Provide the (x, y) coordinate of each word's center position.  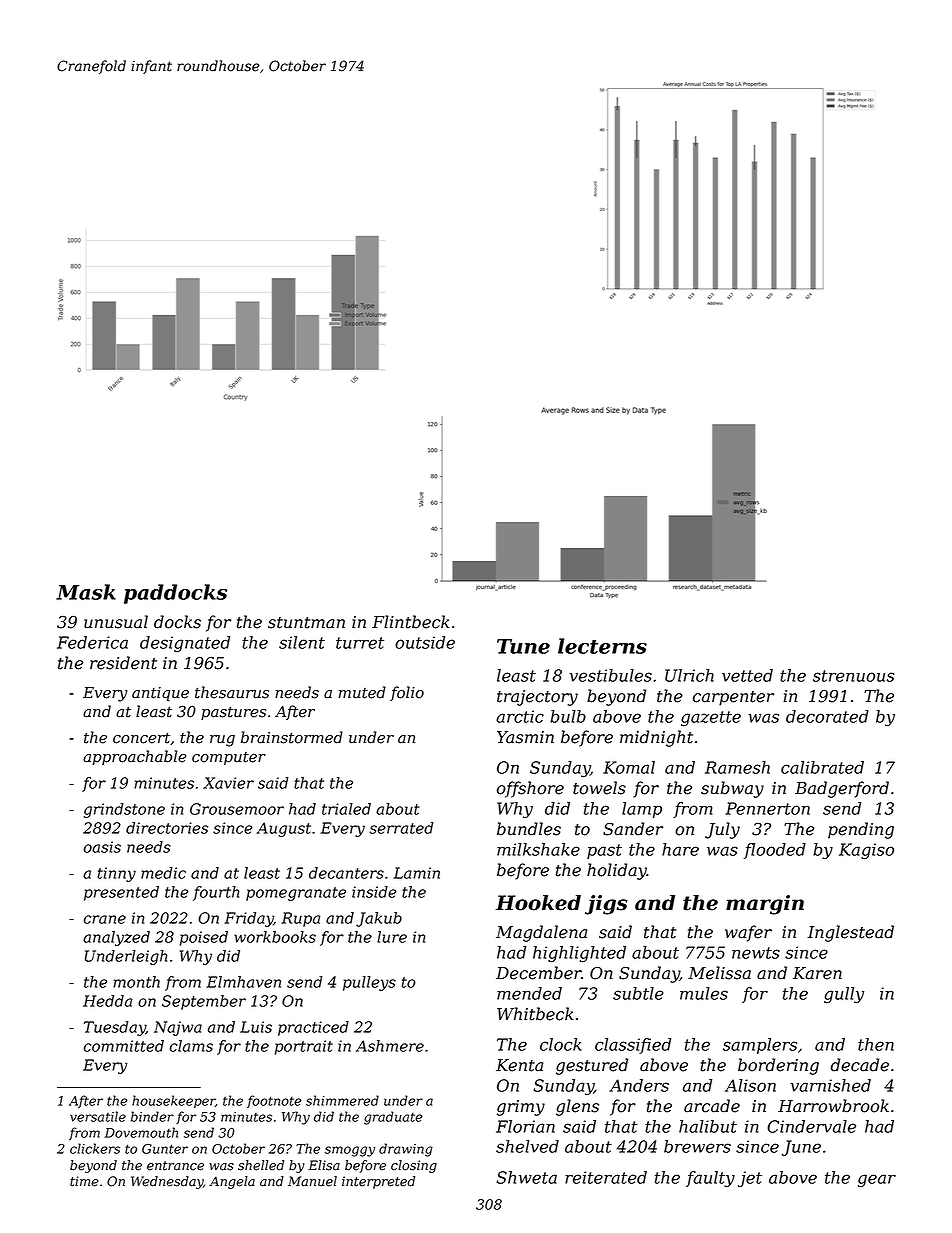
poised (204, 938)
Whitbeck (535, 1014)
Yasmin (525, 737)
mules (704, 993)
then (876, 1044)
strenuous (853, 676)
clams (191, 1046)
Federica (92, 642)
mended (529, 993)
